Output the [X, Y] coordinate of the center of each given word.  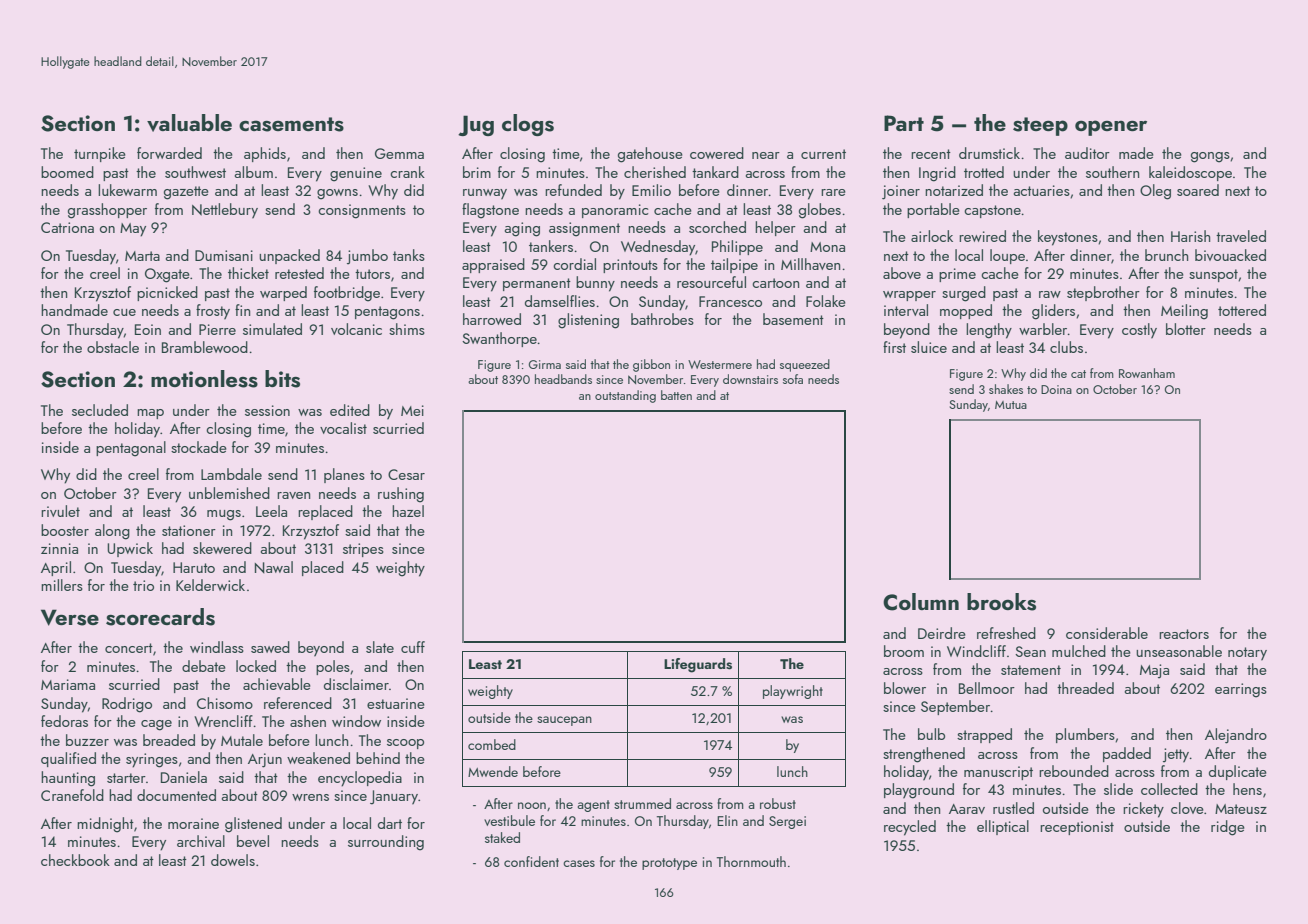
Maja [1154, 671]
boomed [67, 172]
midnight [105, 825]
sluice [929, 347]
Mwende [493, 771]
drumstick [989, 153]
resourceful [711, 282]
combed [492, 744]
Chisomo [225, 703]
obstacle [113, 347]
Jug [476, 125]
